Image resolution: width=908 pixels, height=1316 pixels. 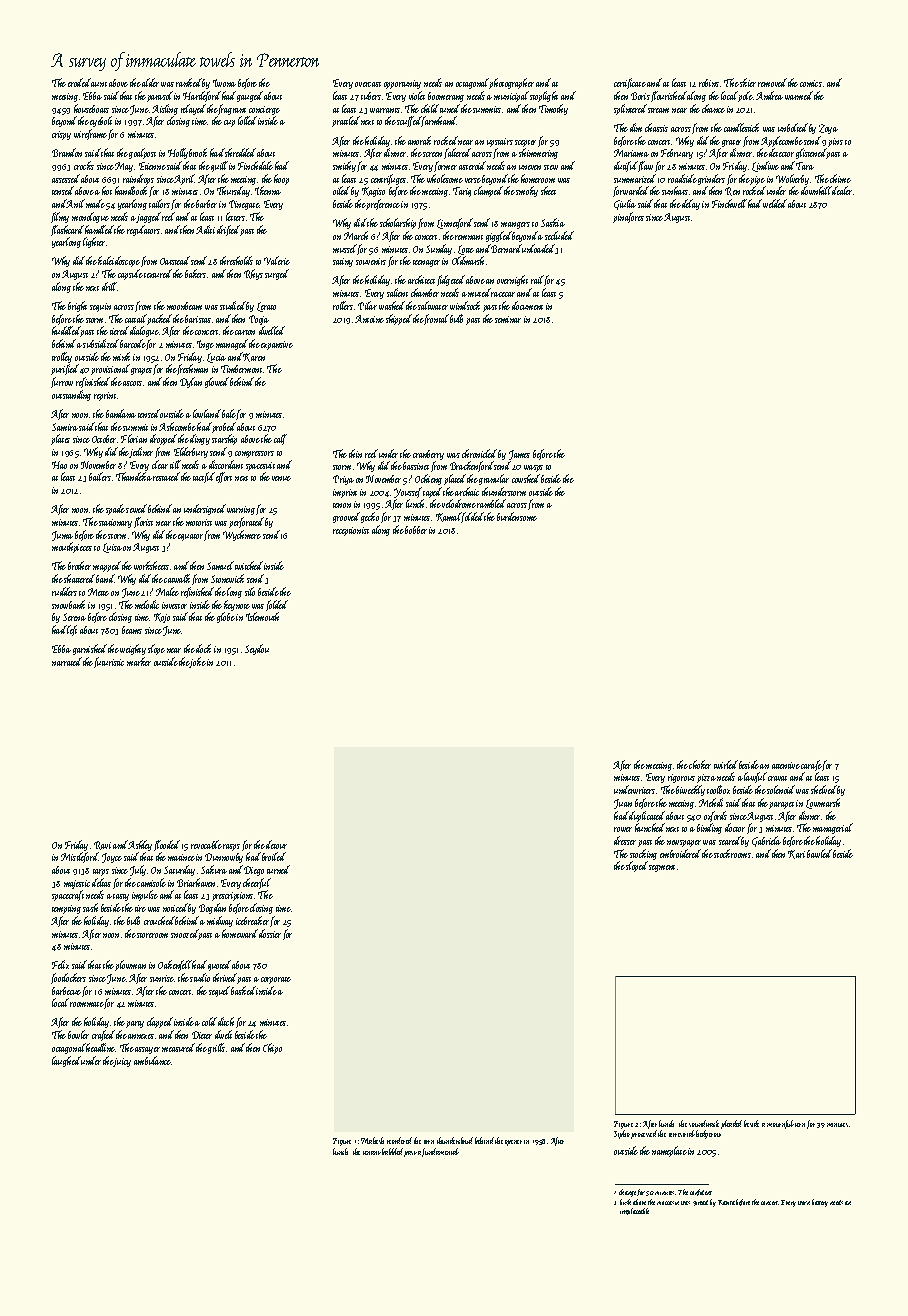 What do you see at coordinates (811, 765) in the document?
I see `carafe` at bounding box center [811, 765].
